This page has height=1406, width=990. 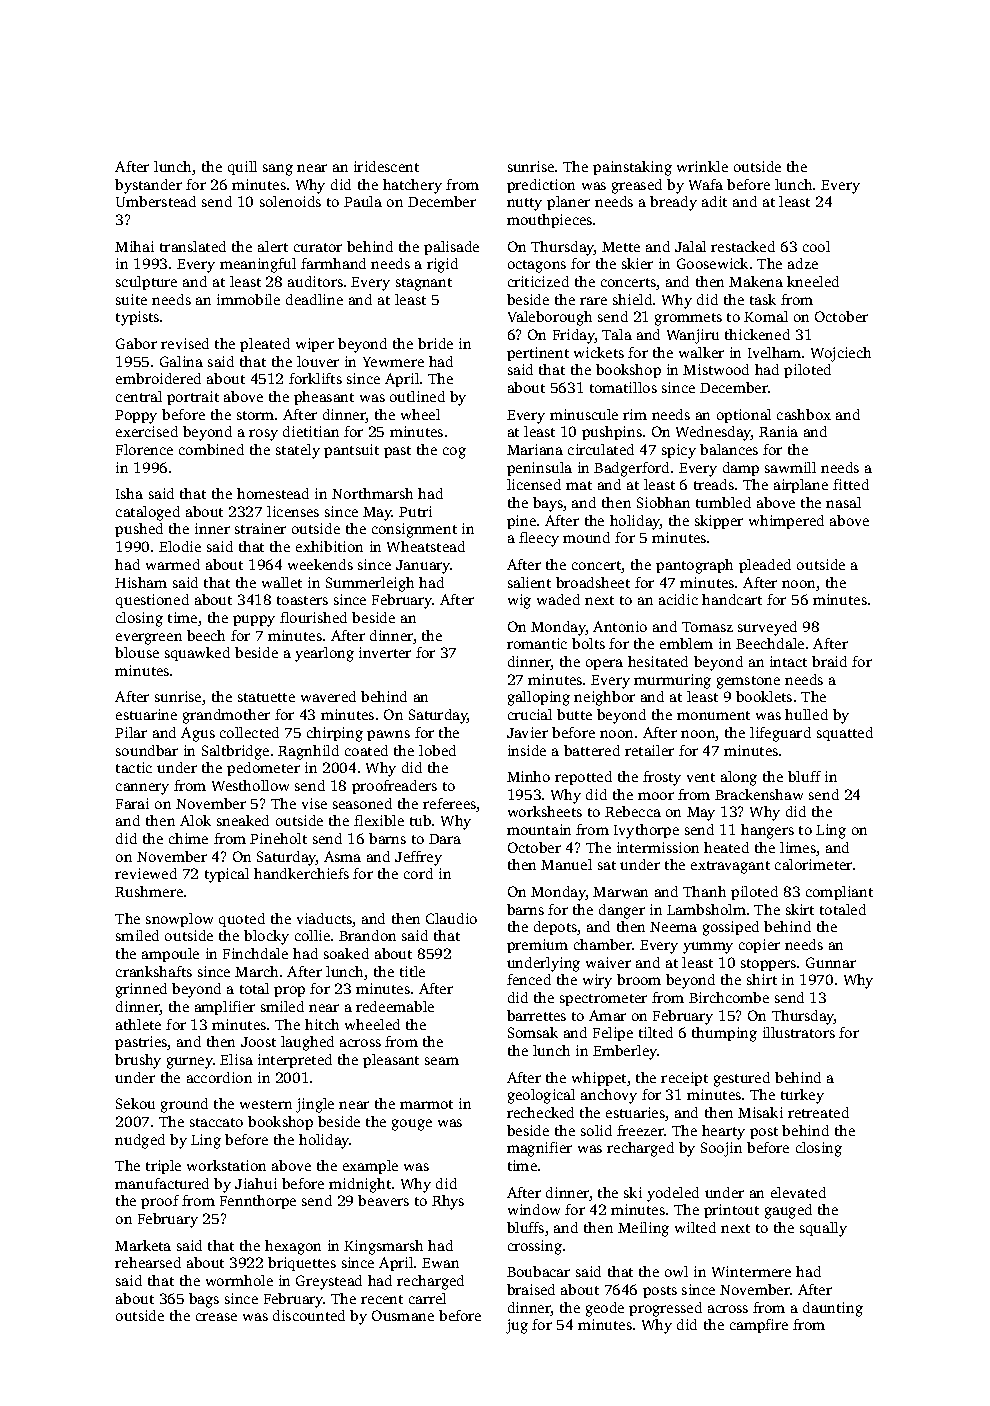 What do you see at coordinates (517, 1326) in the page?
I see `jug` at bounding box center [517, 1326].
